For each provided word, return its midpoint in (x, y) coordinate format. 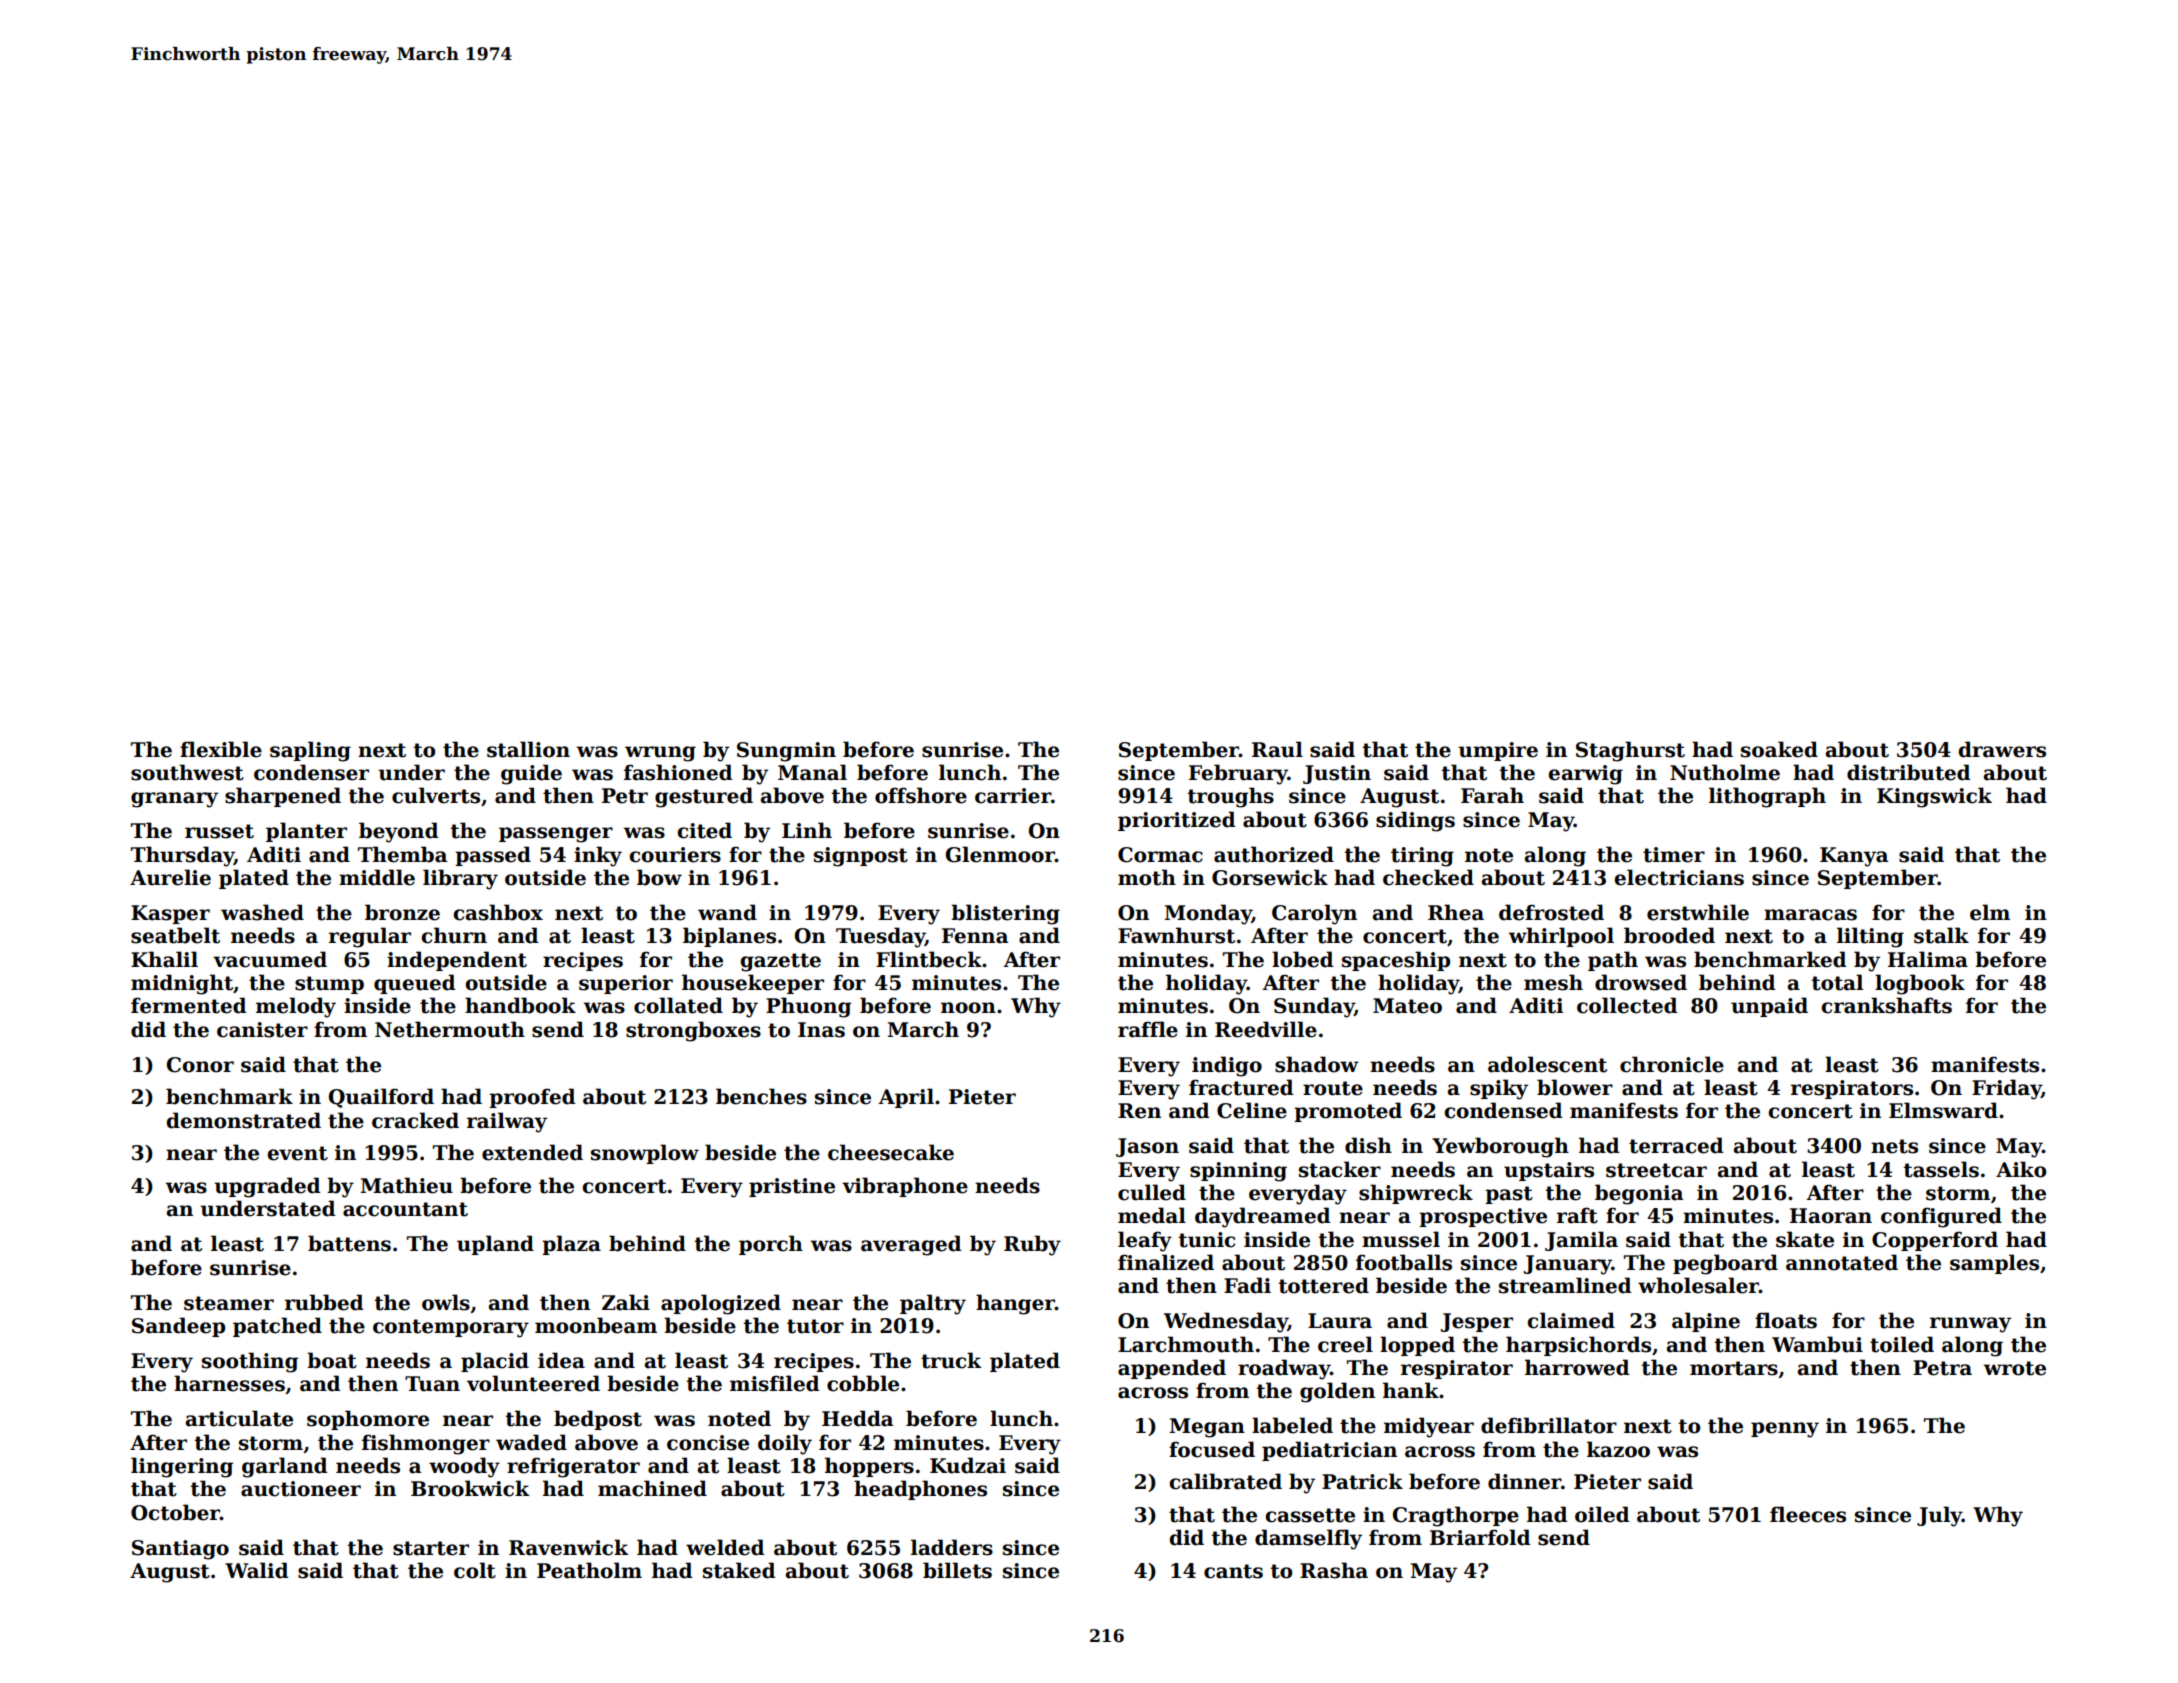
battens (349, 1243)
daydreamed (1262, 1217)
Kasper (170, 914)
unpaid (1769, 1007)
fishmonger (426, 1444)
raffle (1148, 1029)
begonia (1639, 1194)
